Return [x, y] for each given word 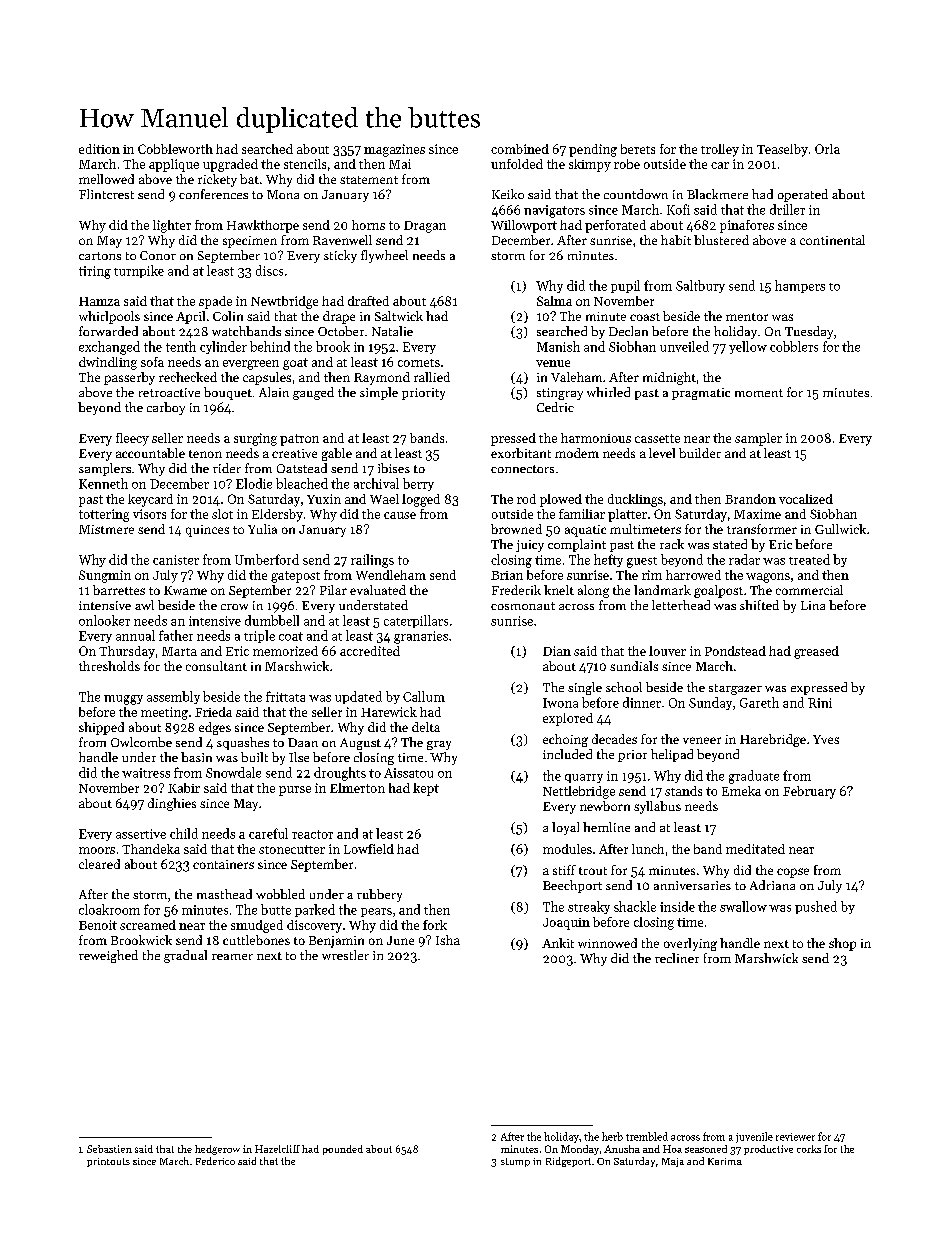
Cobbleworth [175, 149]
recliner [677, 958]
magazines [394, 150]
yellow [748, 347]
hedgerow [217, 1150]
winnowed [607, 943]
